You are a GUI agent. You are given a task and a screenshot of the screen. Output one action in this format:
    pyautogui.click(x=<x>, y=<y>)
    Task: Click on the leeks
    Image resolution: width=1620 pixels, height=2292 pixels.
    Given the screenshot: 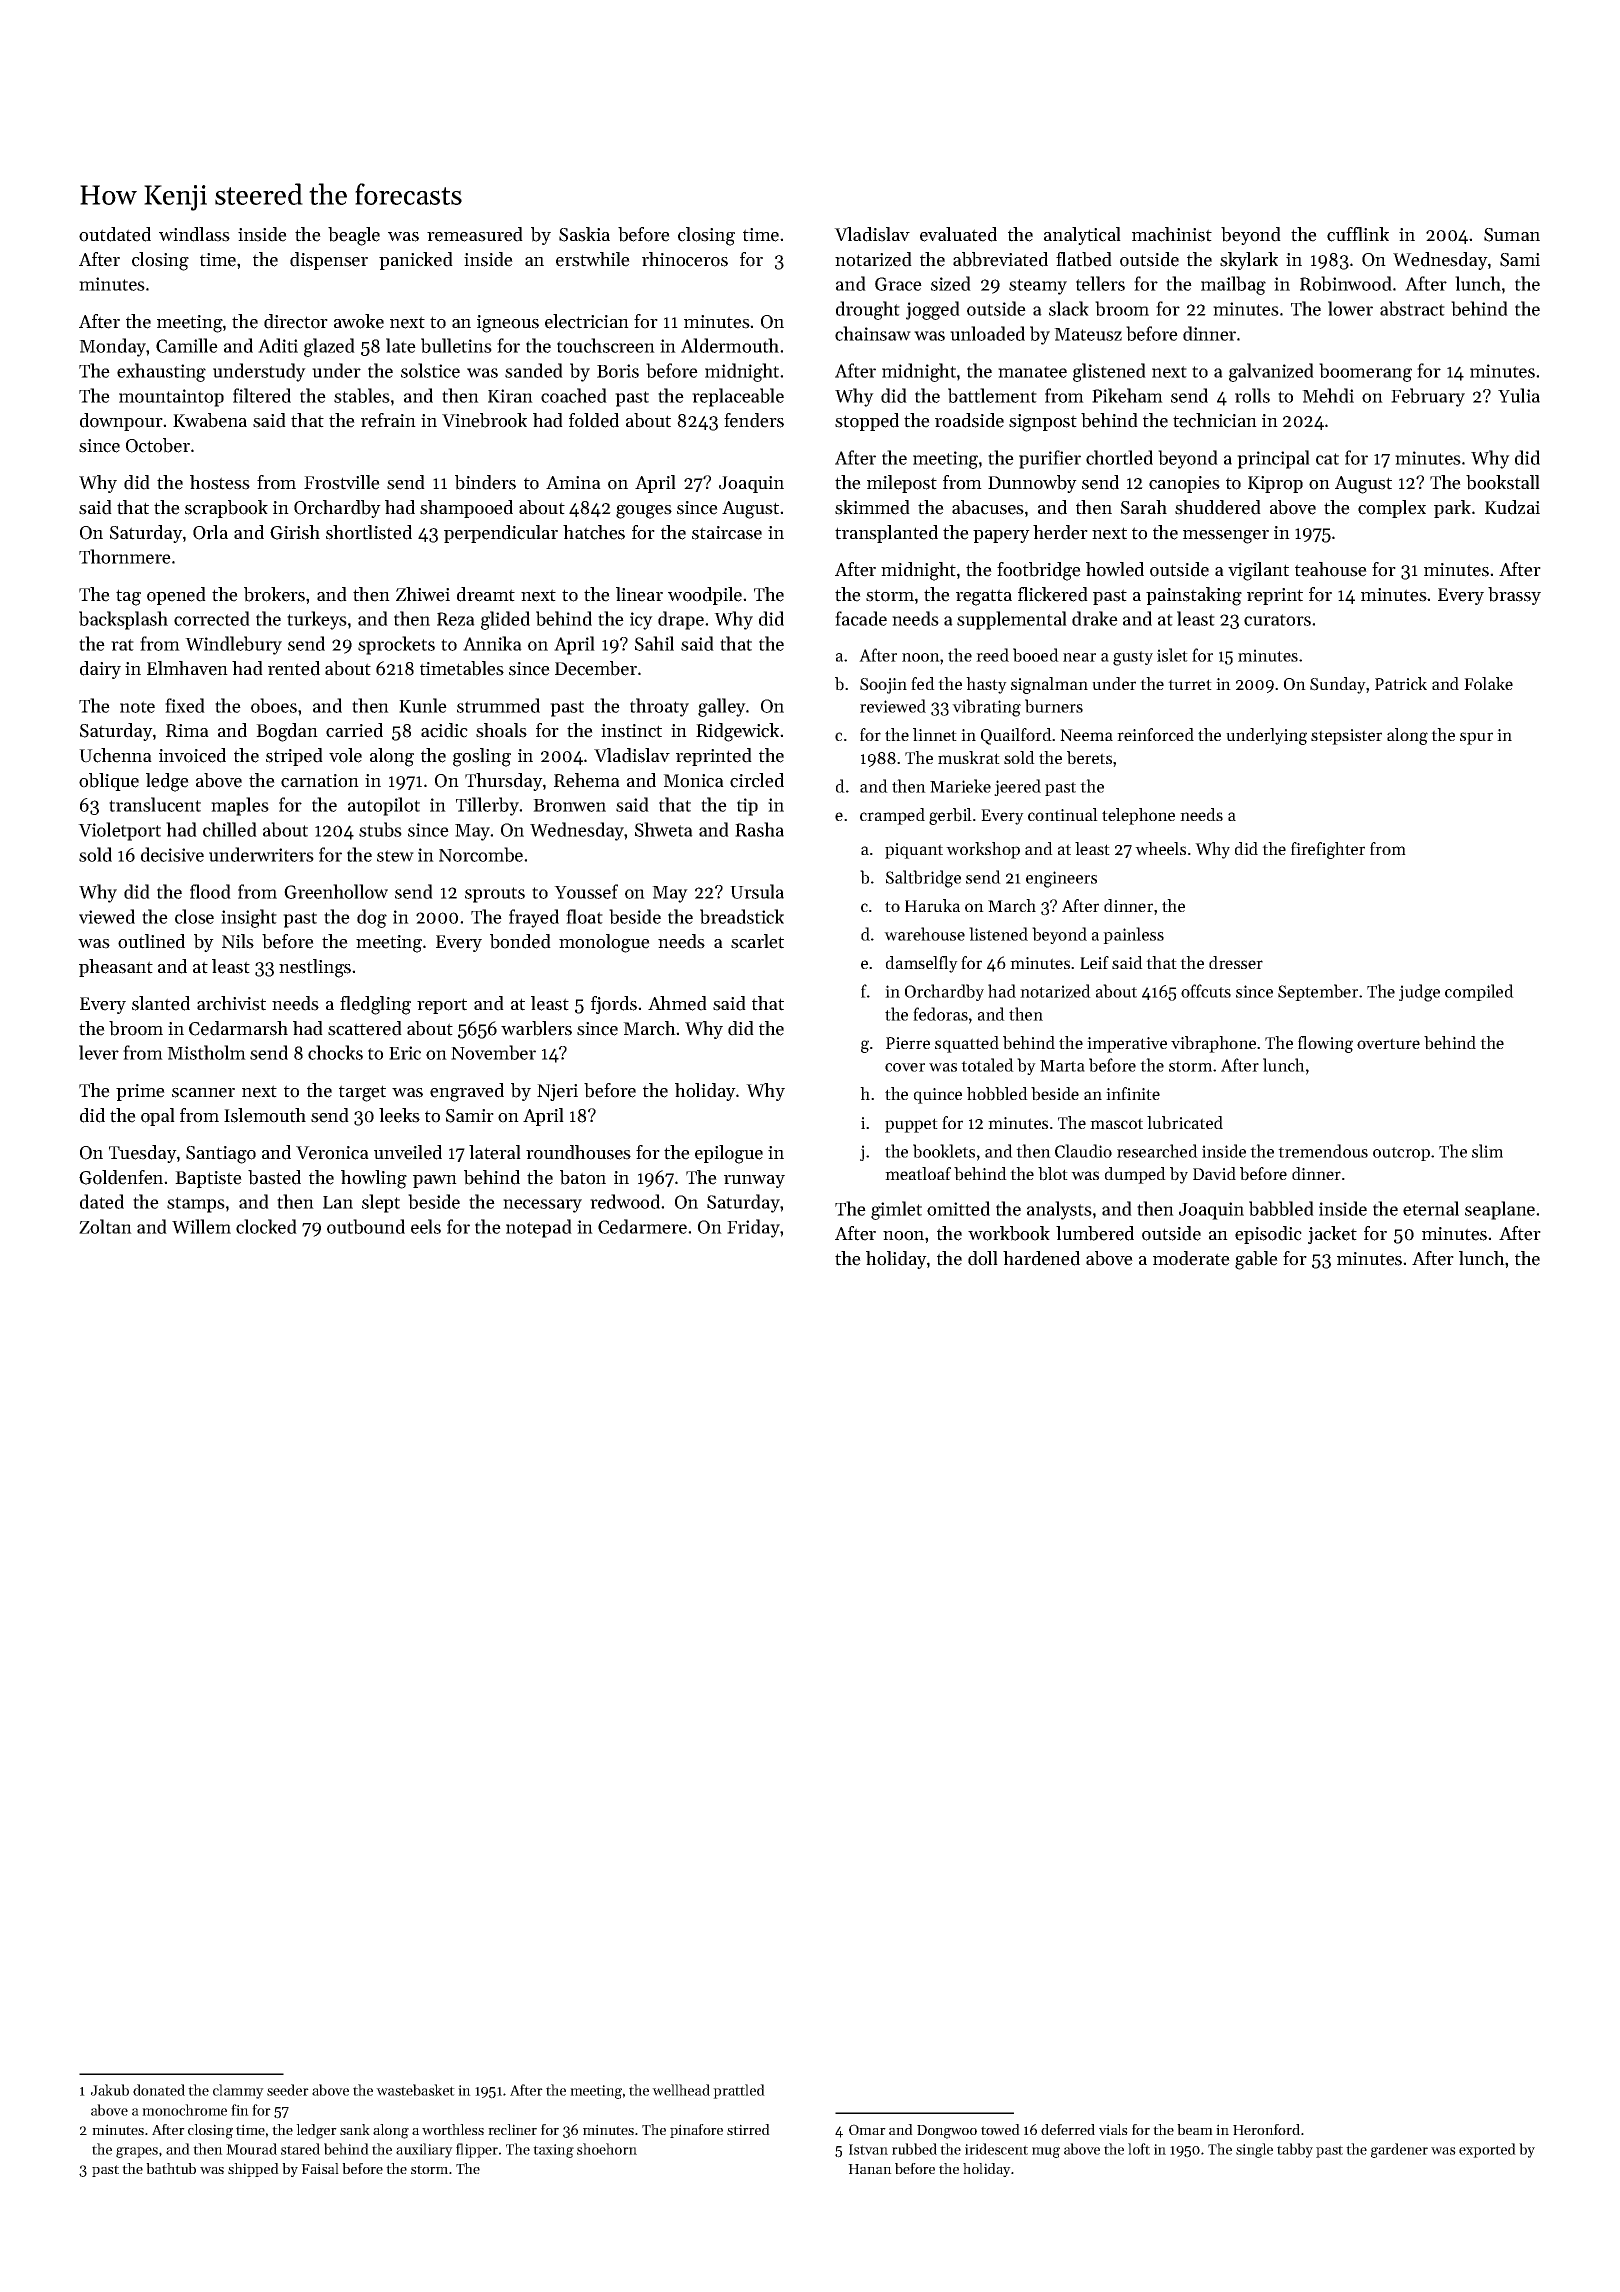 What is the action you would take?
    pyautogui.click(x=399, y=1115)
